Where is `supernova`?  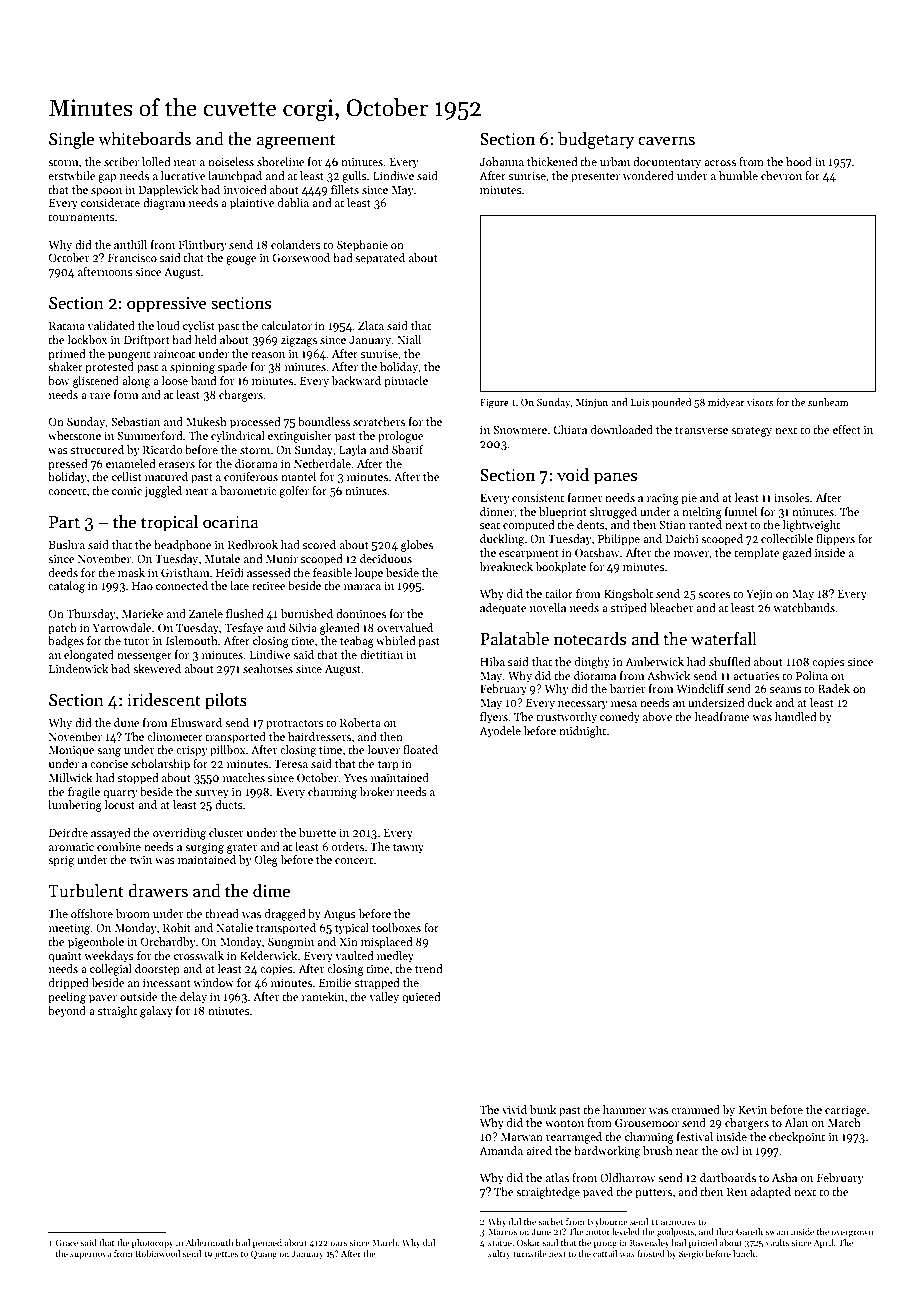 supernova is located at coordinates (90, 1255).
